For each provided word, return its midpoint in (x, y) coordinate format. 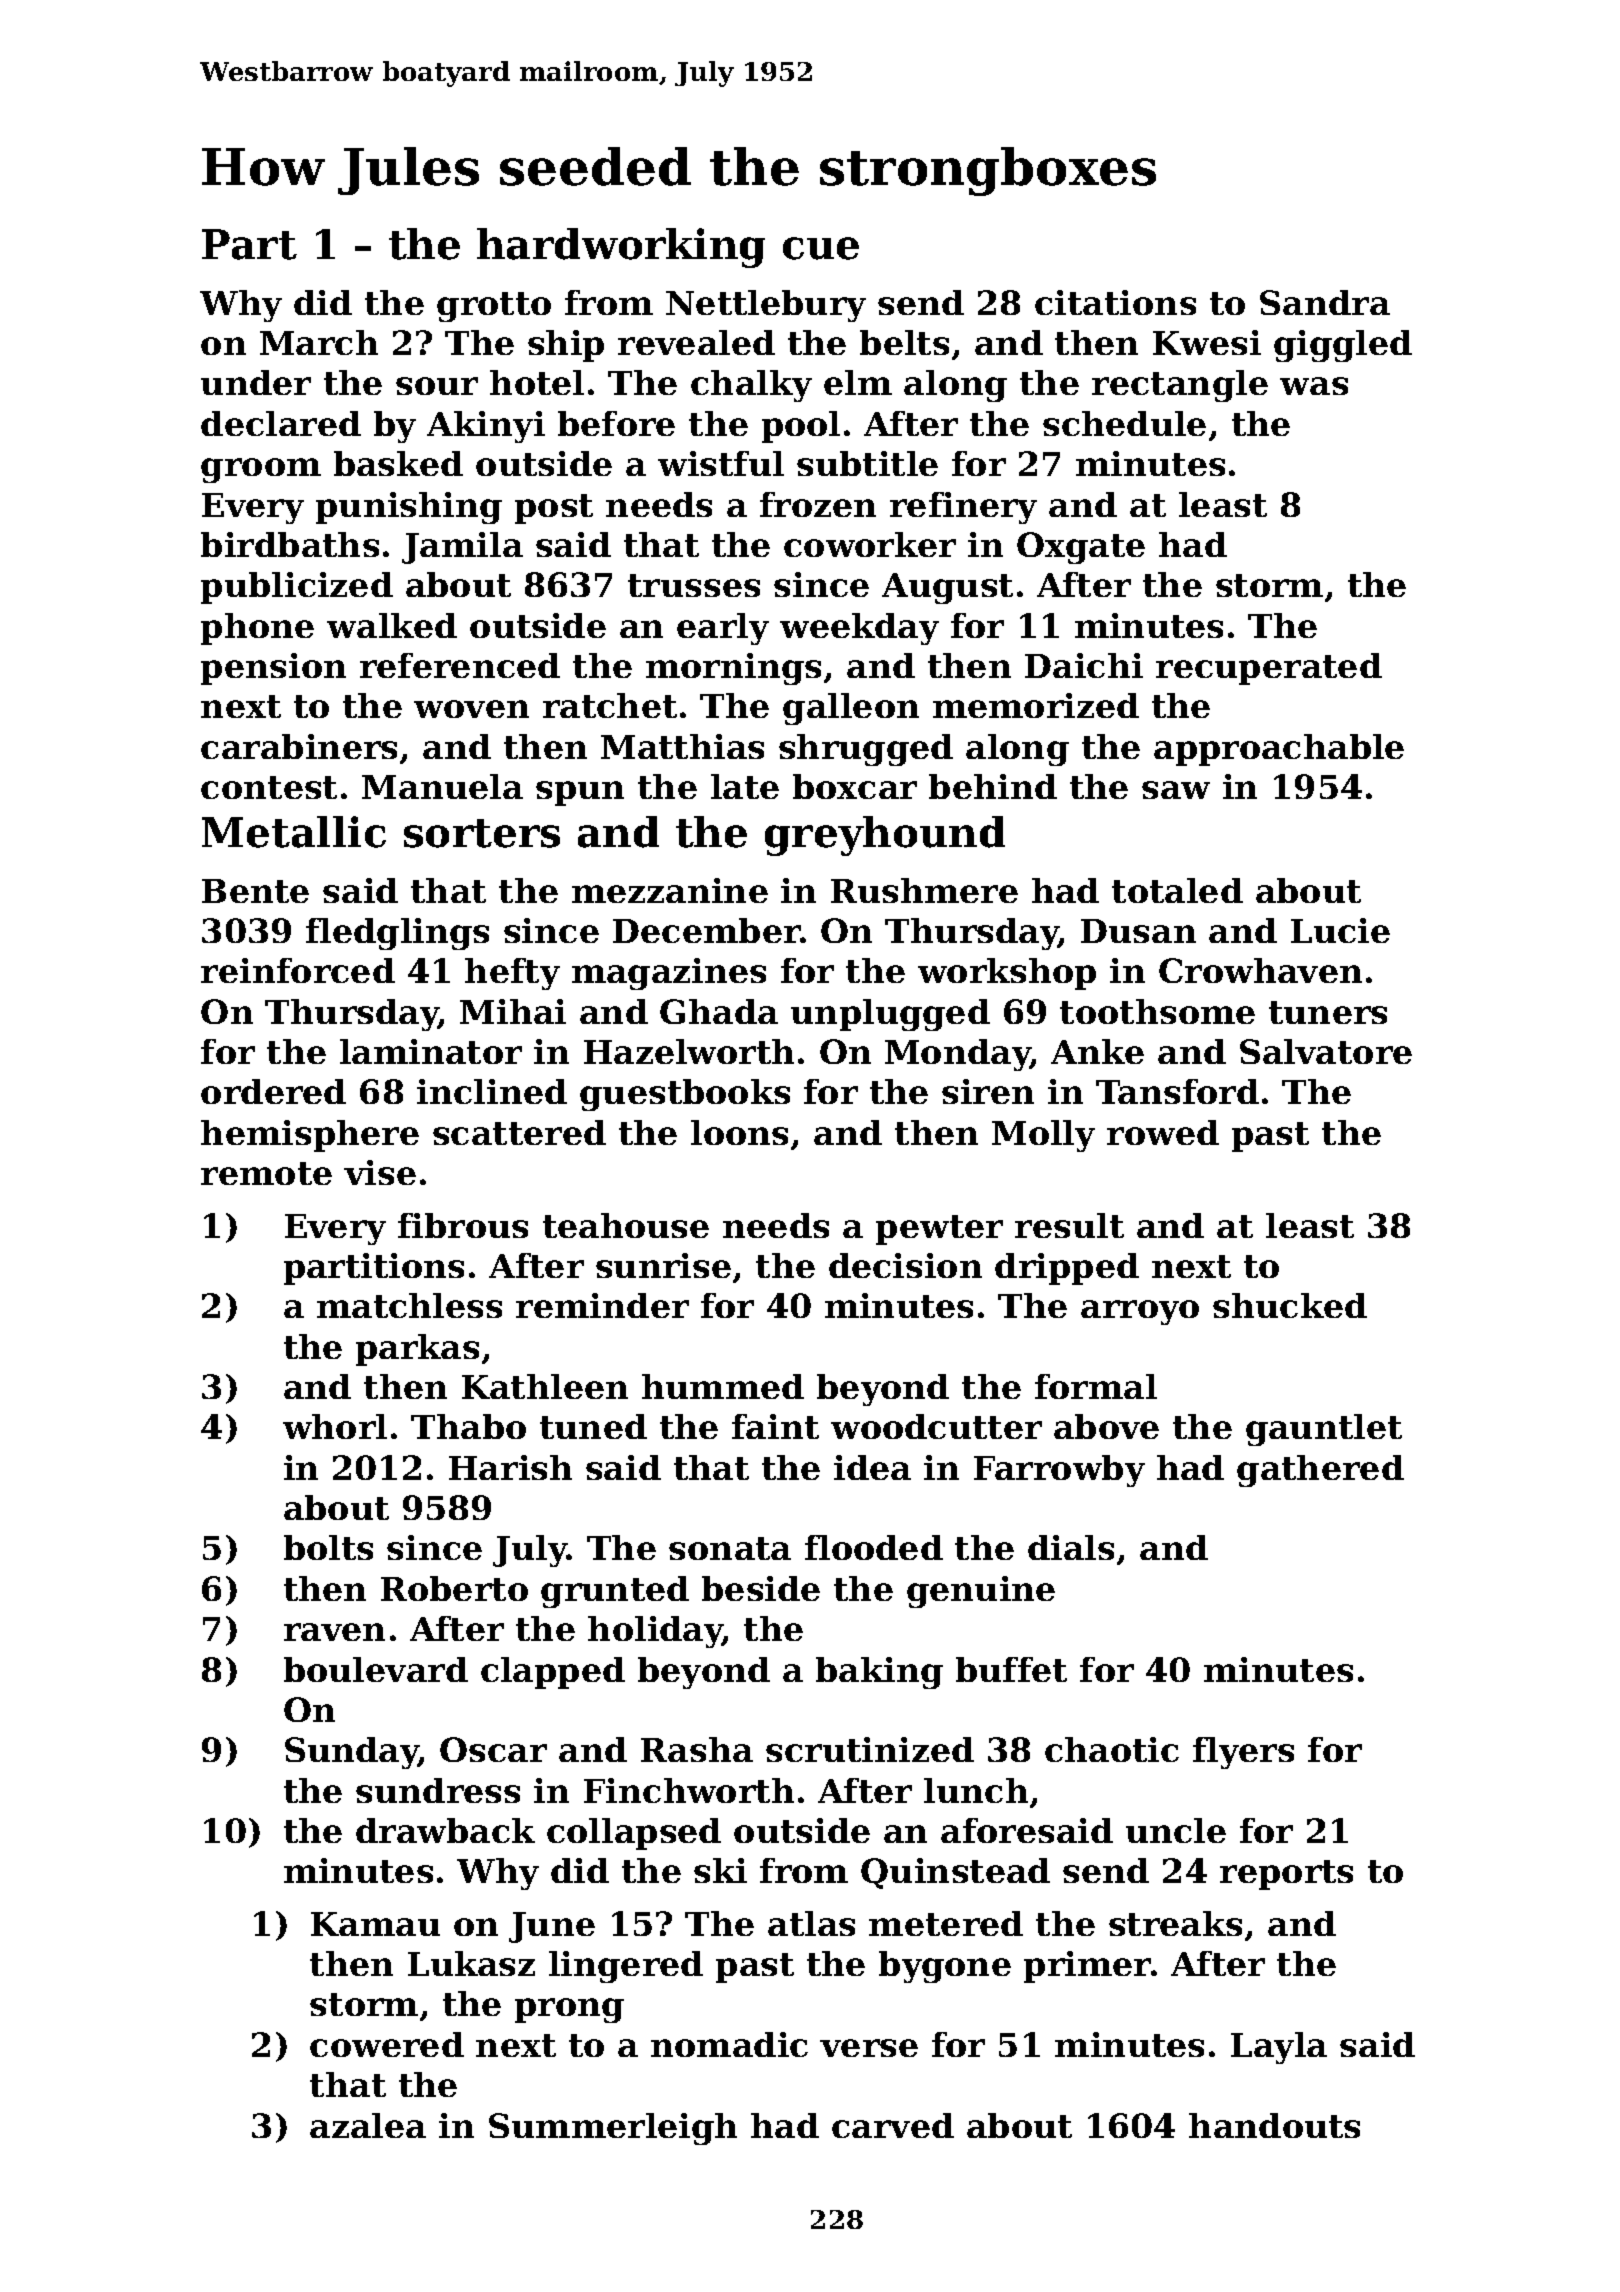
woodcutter (936, 1426)
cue (821, 248)
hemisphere (310, 1136)
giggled (1343, 346)
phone (257, 629)
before (616, 423)
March (319, 342)
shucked (1290, 1305)
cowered (387, 2044)
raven (334, 1632)
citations (1115, 302)
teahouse (626, 1225)
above (1106, 1426)
